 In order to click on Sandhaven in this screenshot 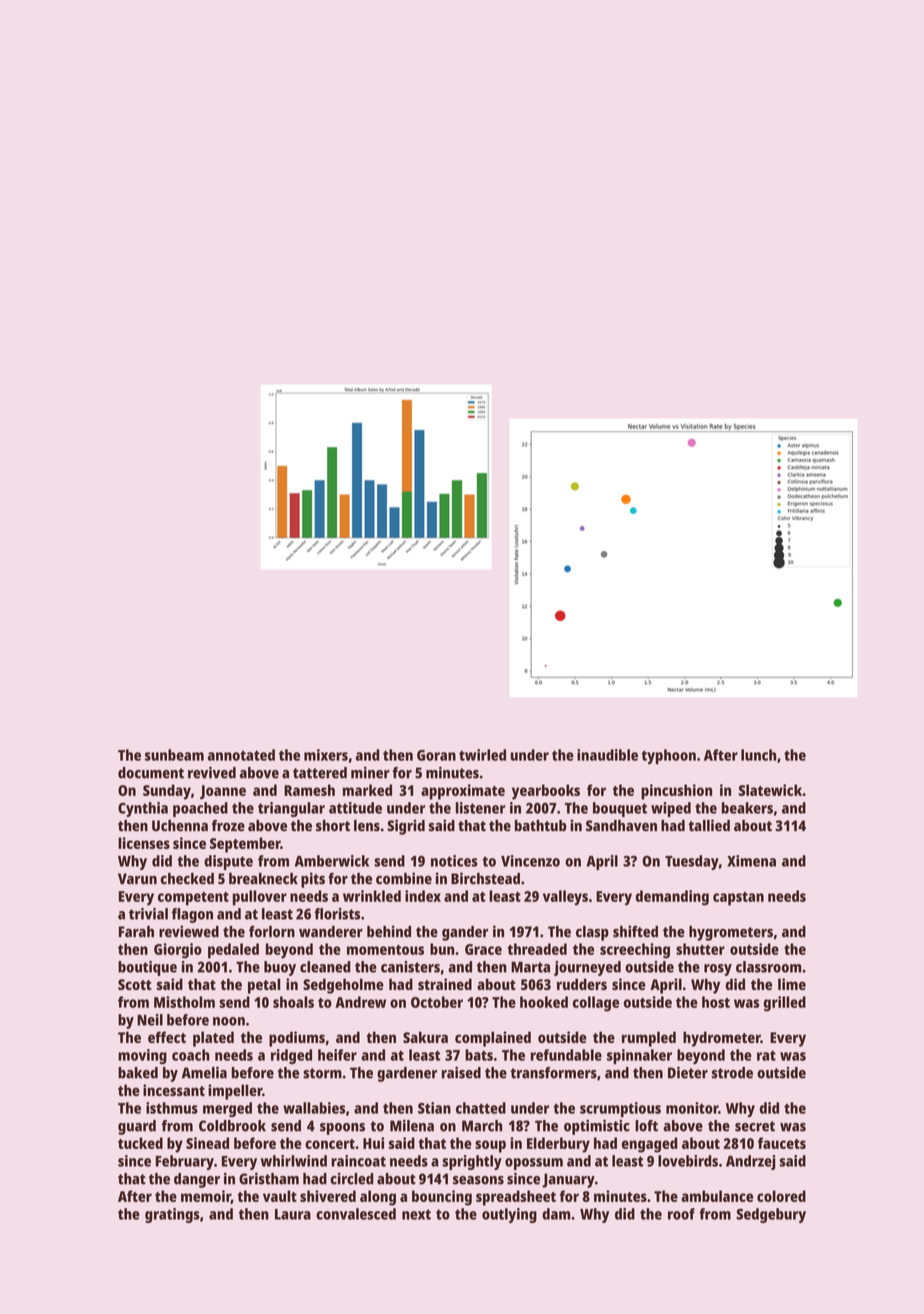, I will do `click(621, 826)`.
